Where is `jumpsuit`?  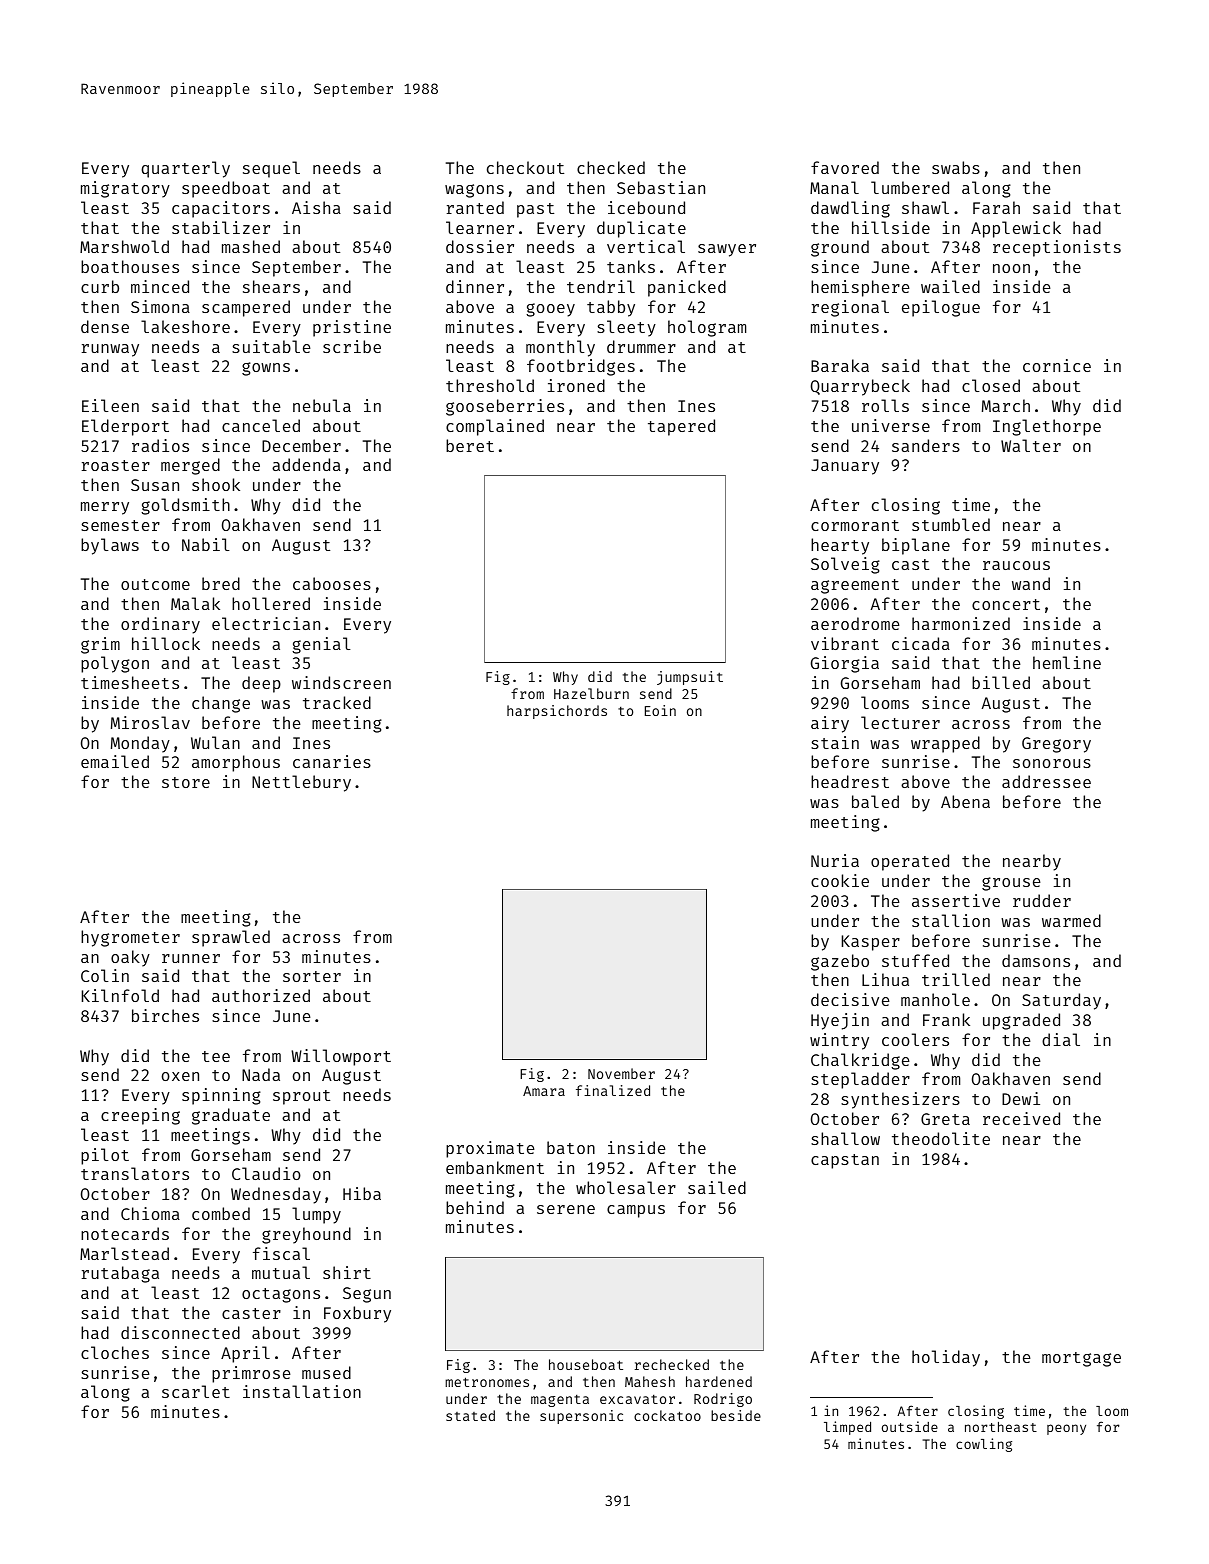
jumpsuit is located at coordinates (690, 678).
